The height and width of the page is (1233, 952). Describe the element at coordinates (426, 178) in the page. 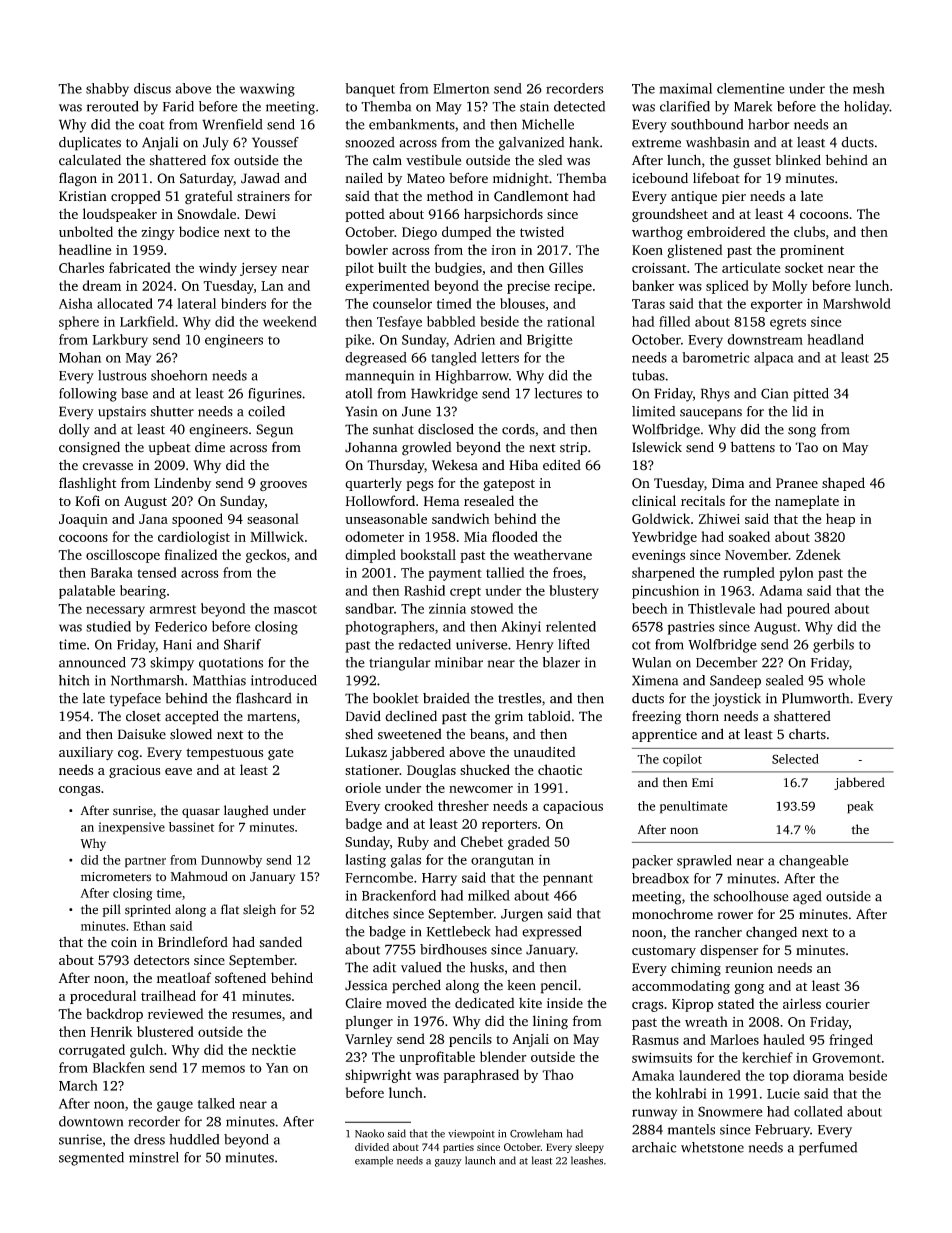

I see `Mateo` at that location.
